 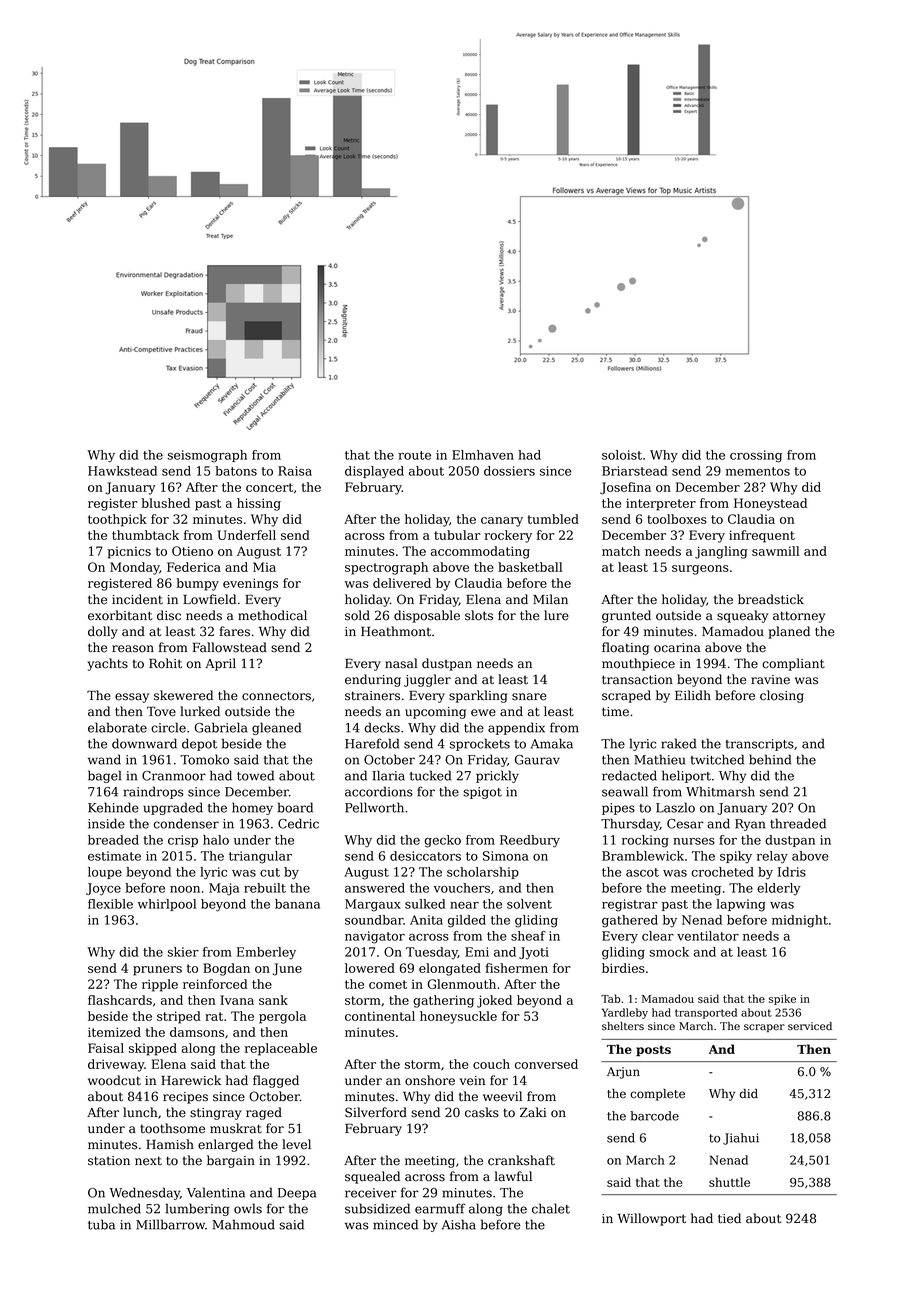 I want to click on Hawkstead, so click(x=122, y=471).
